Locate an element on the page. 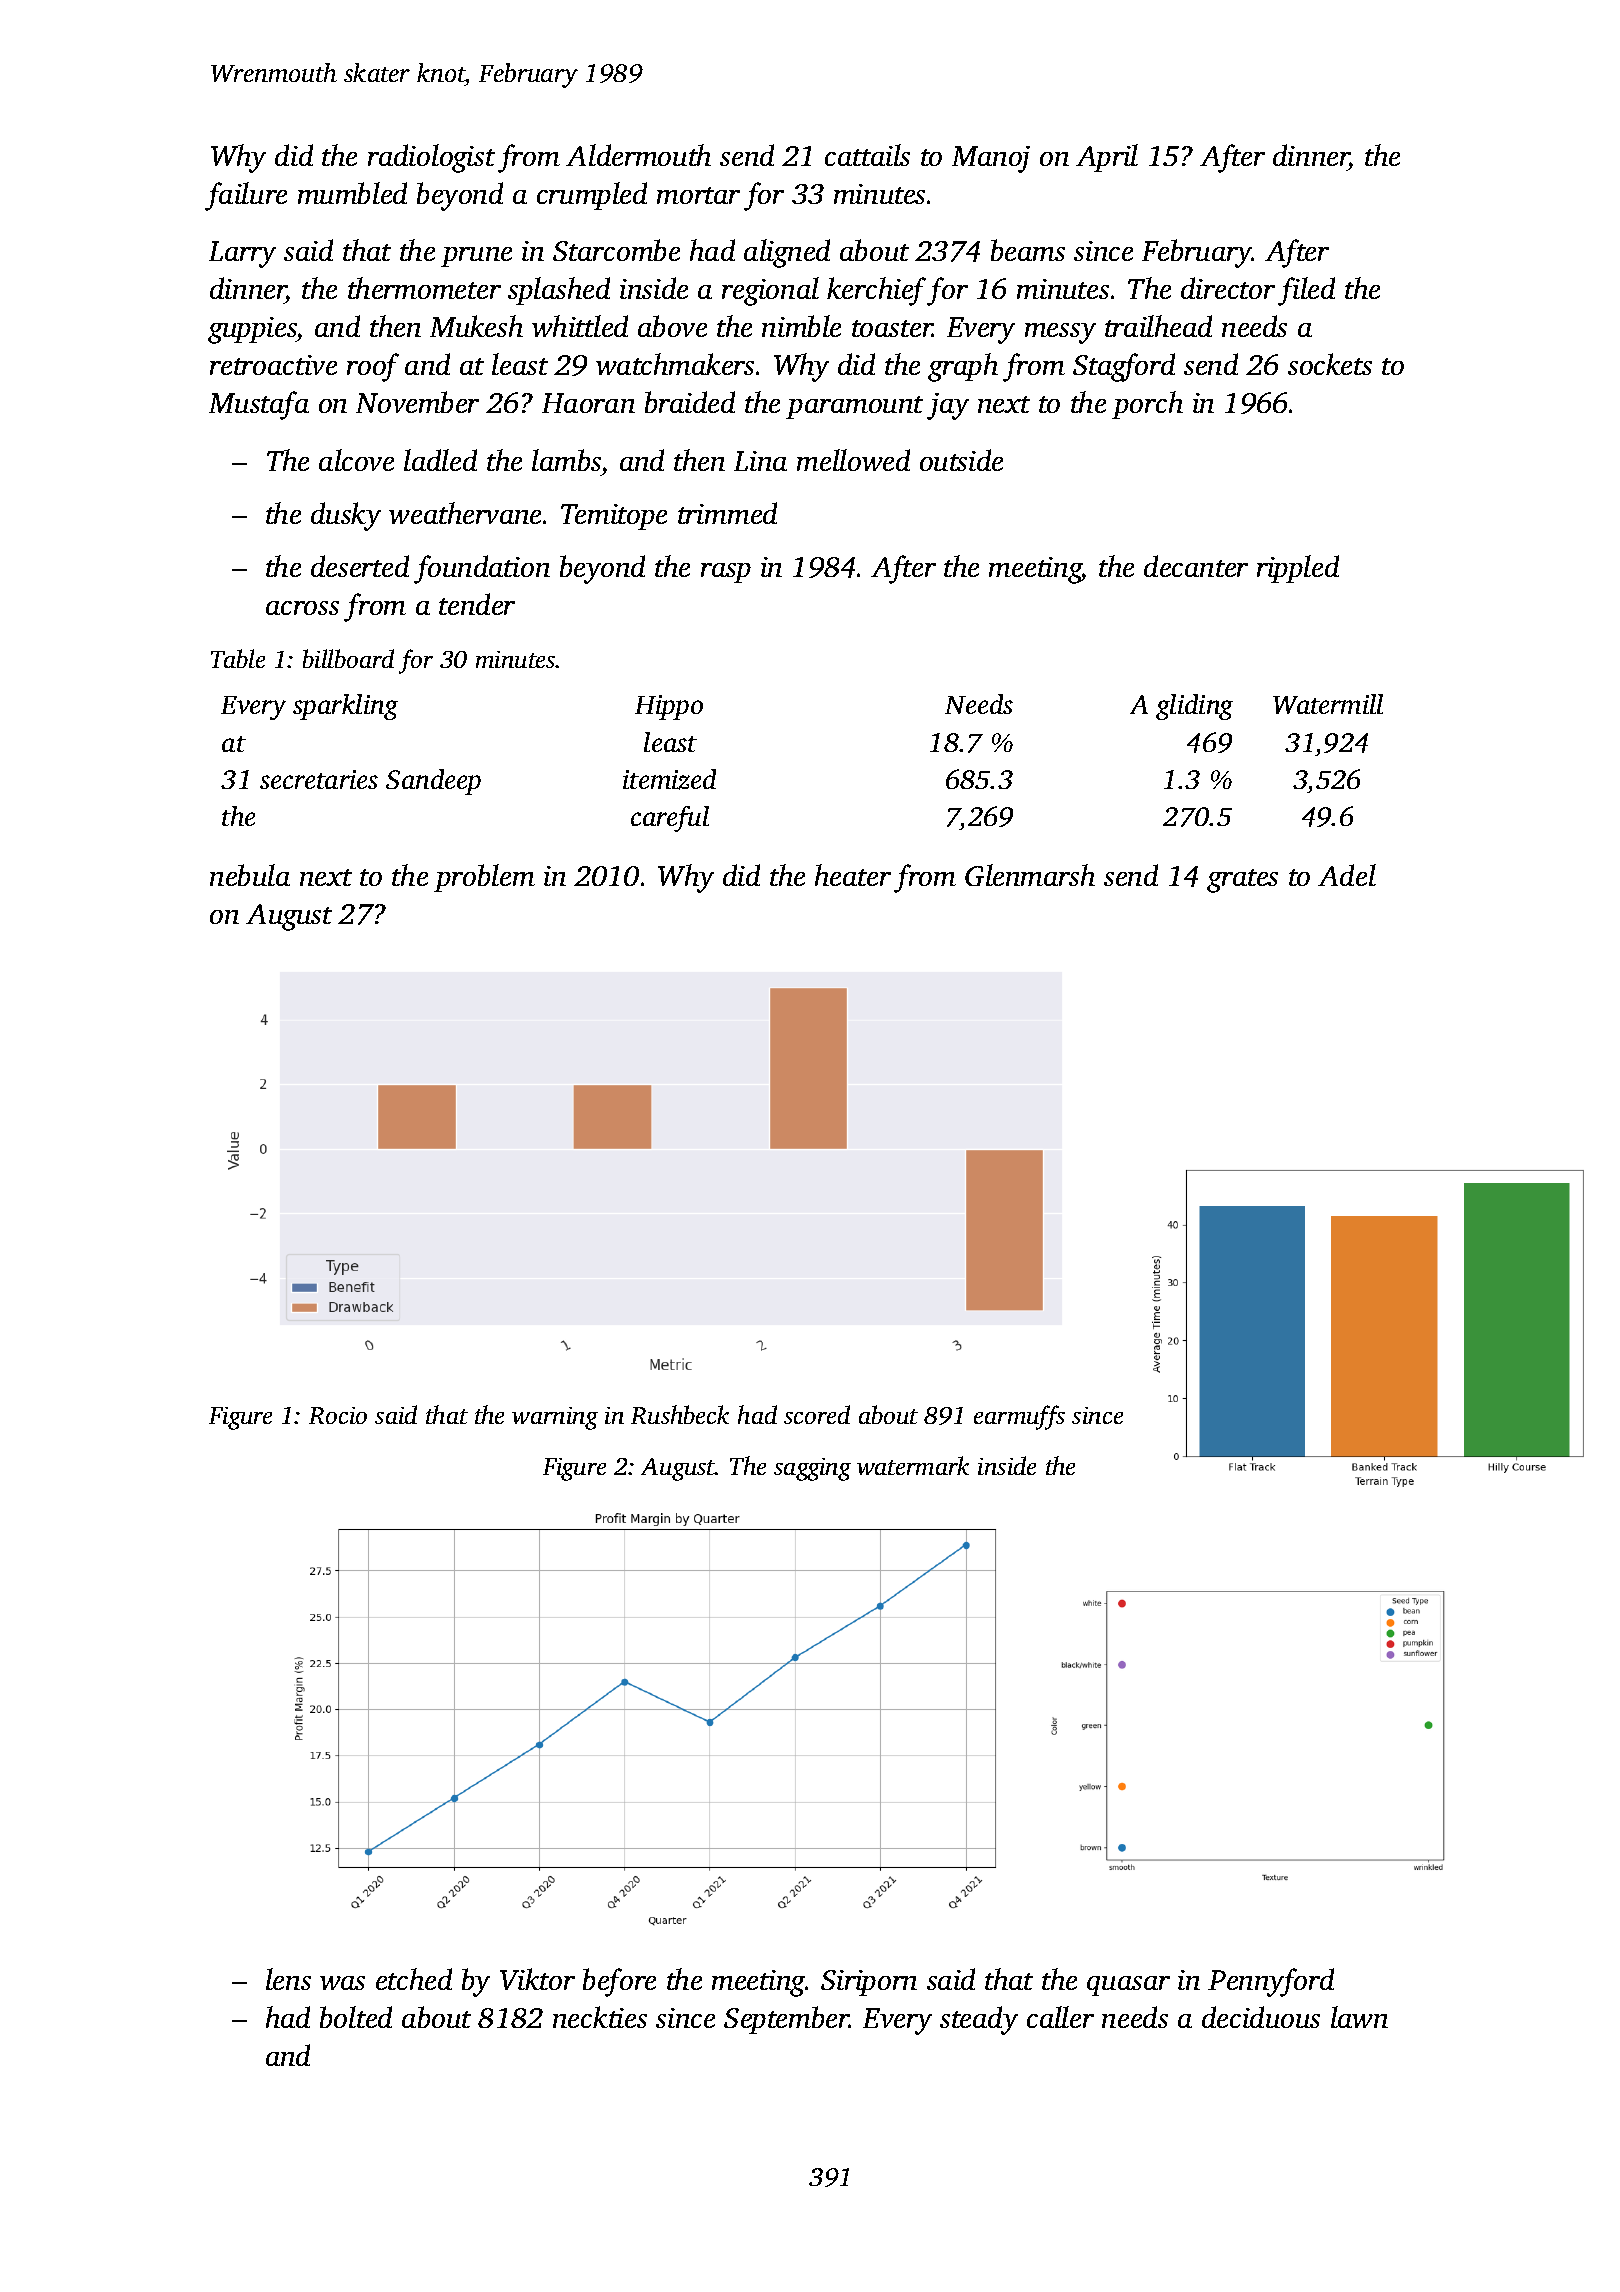 This document has height=2292, width=1620. heater is located at coordinates (853, 875).
